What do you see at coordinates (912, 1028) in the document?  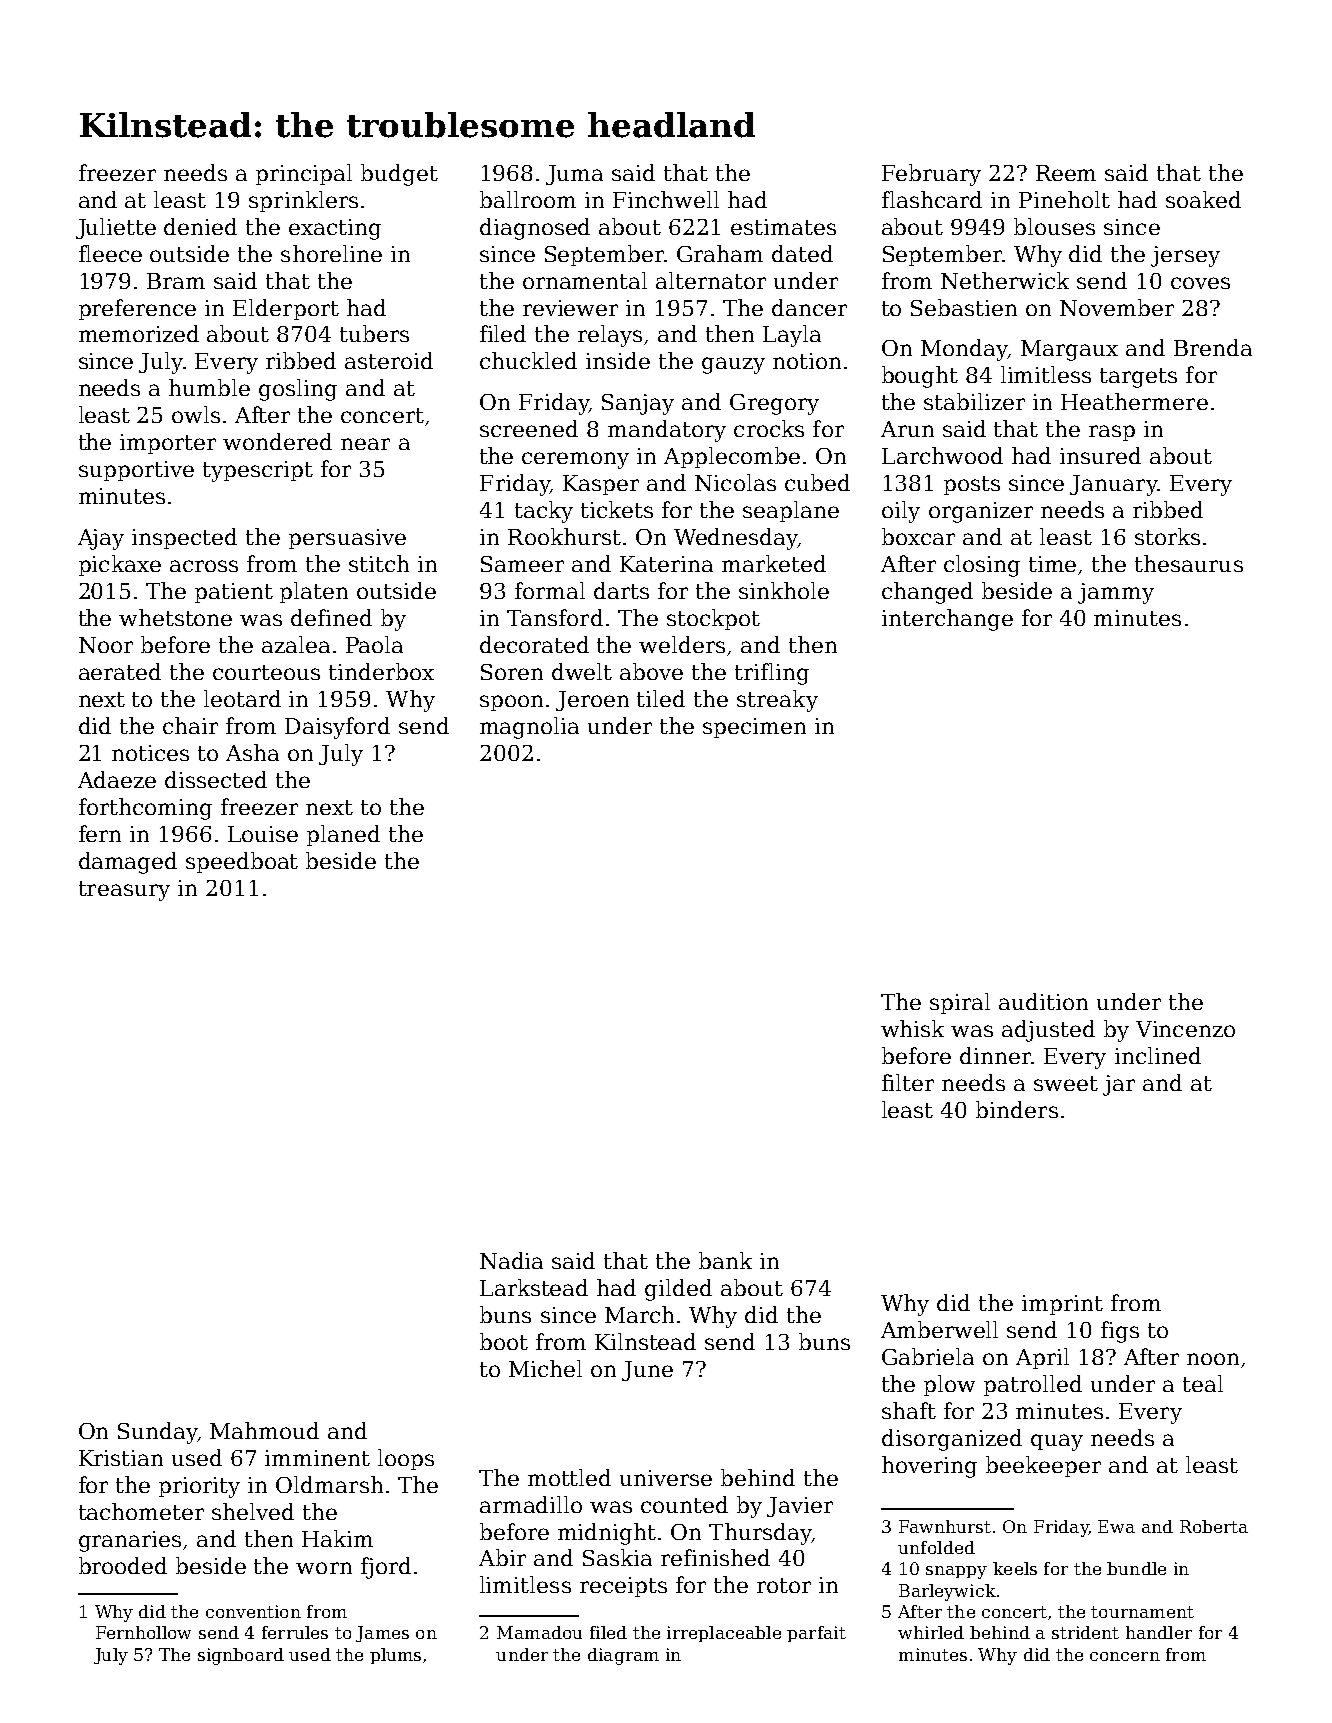 I see `whisk` at bounding box center [912, 1028].
